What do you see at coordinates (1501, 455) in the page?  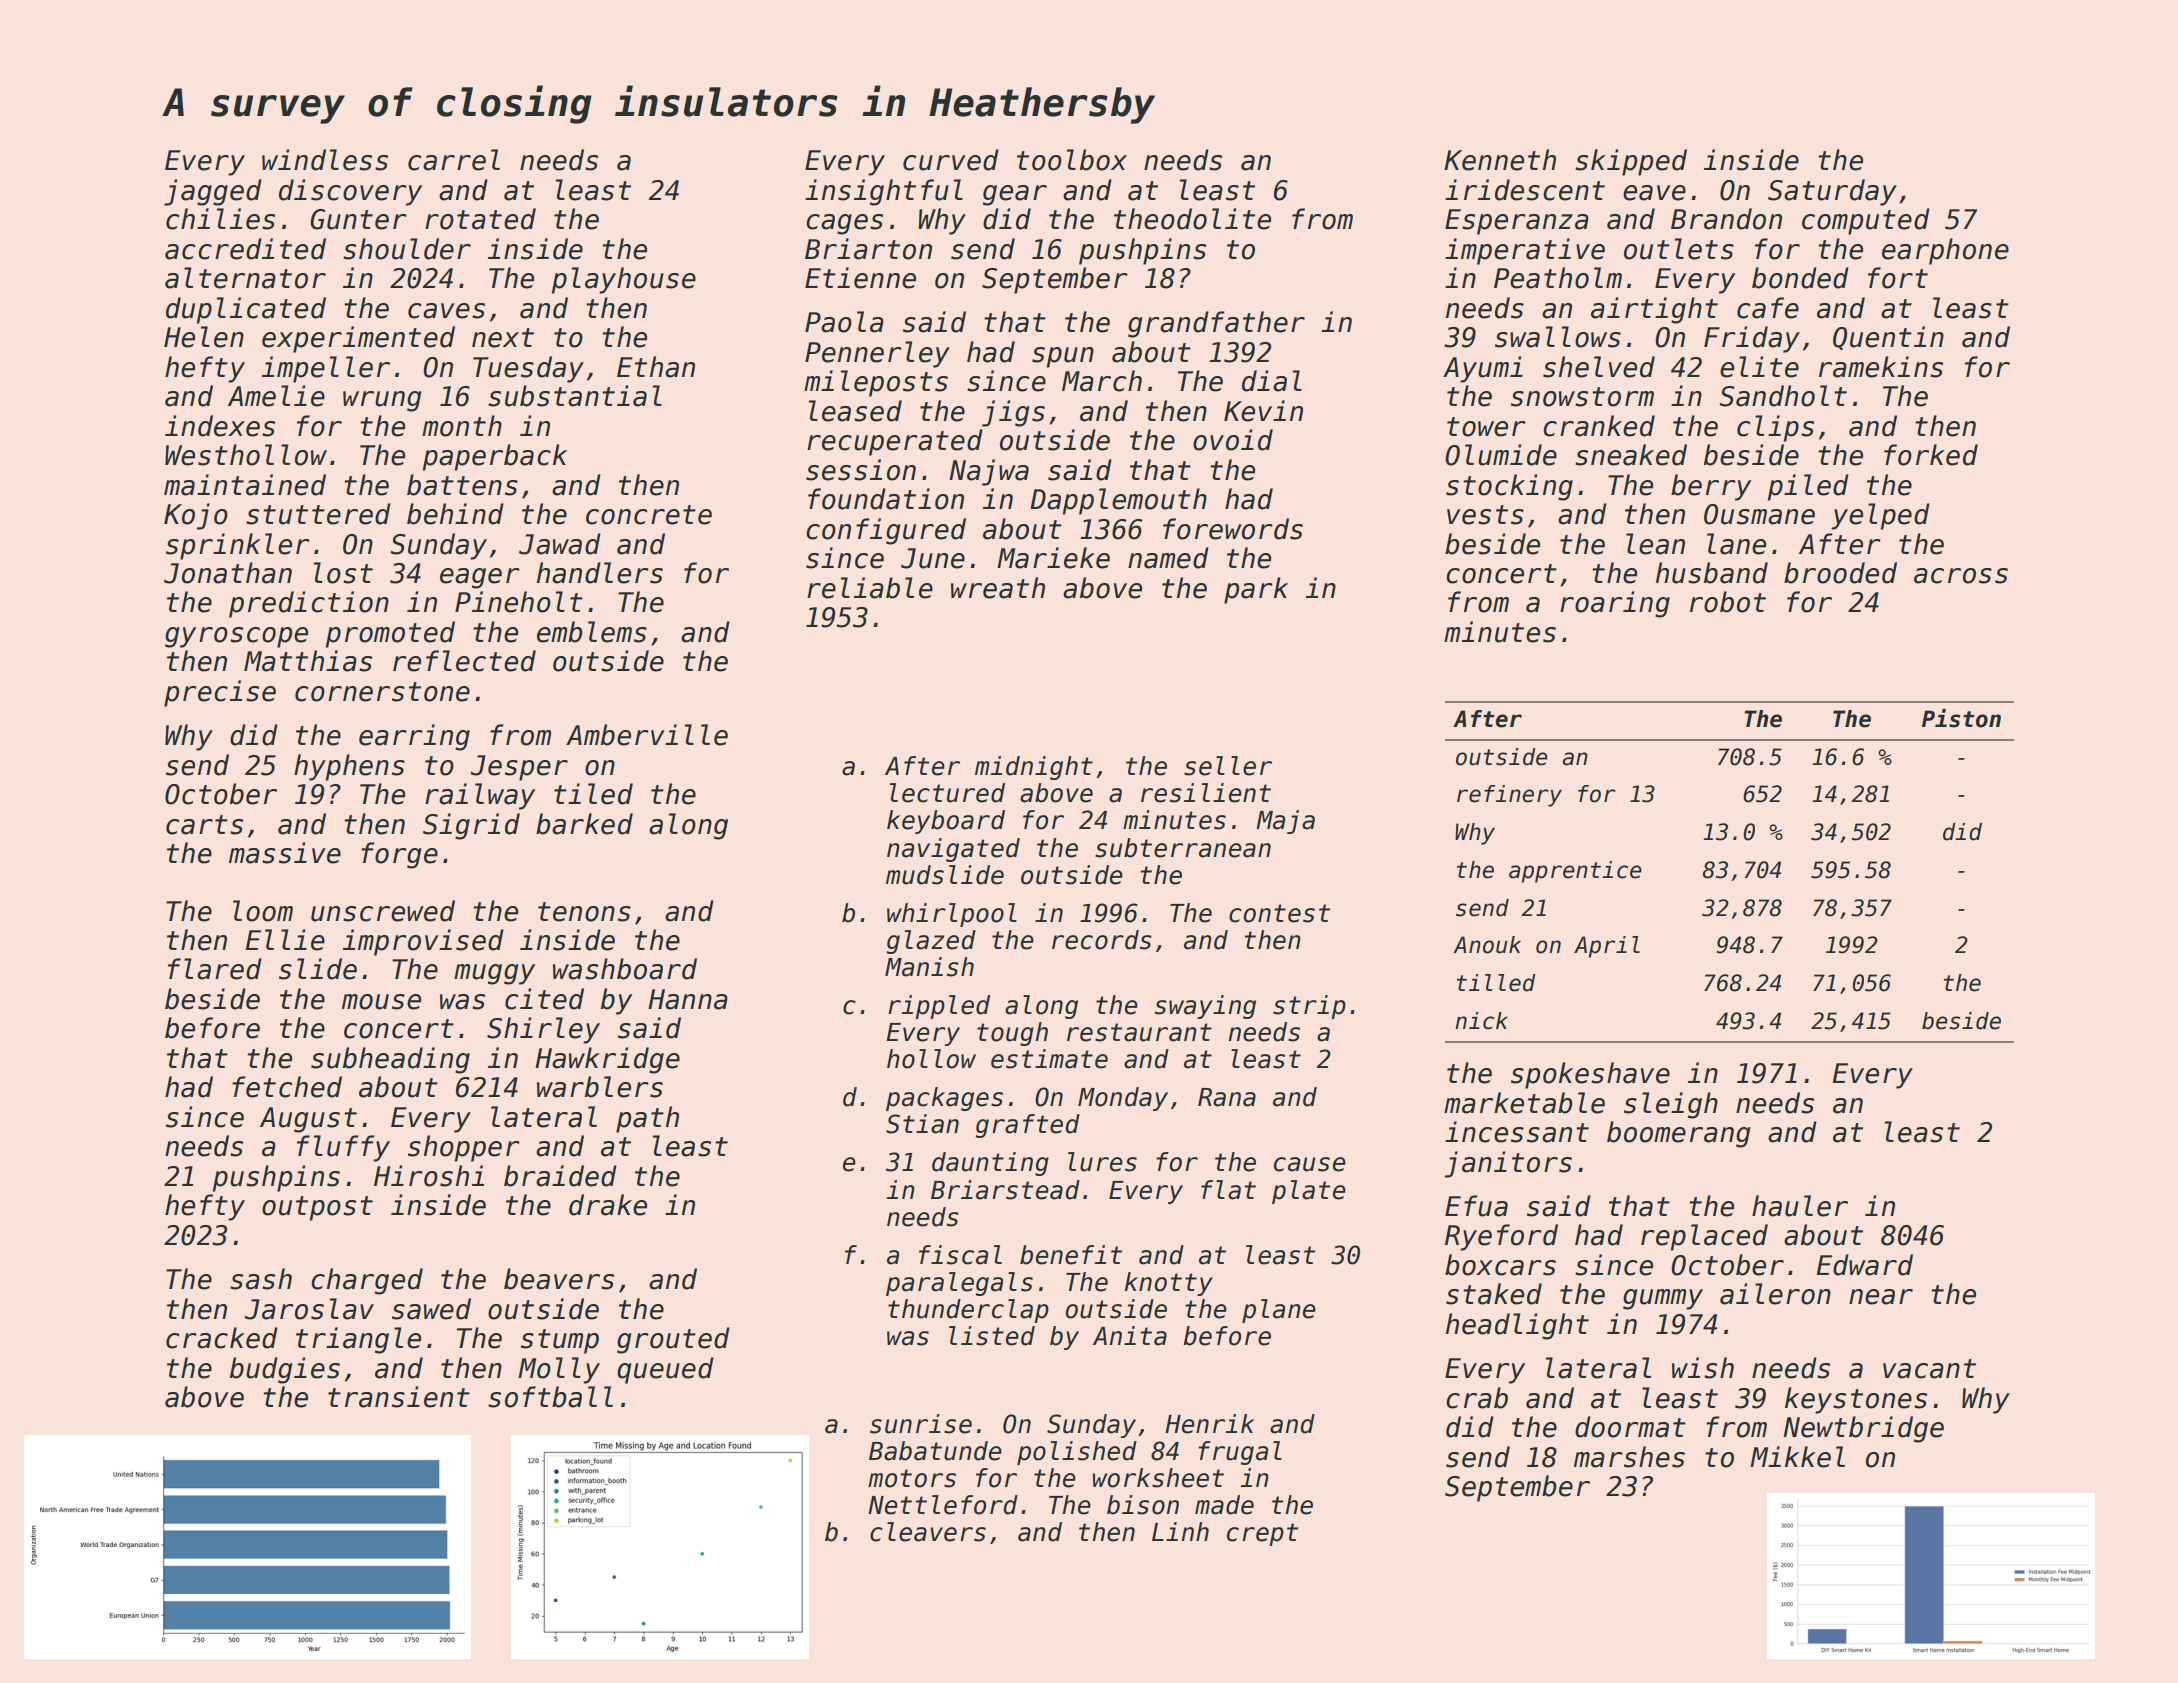 I see `Olumide` at bounding box center [1501, 455].
